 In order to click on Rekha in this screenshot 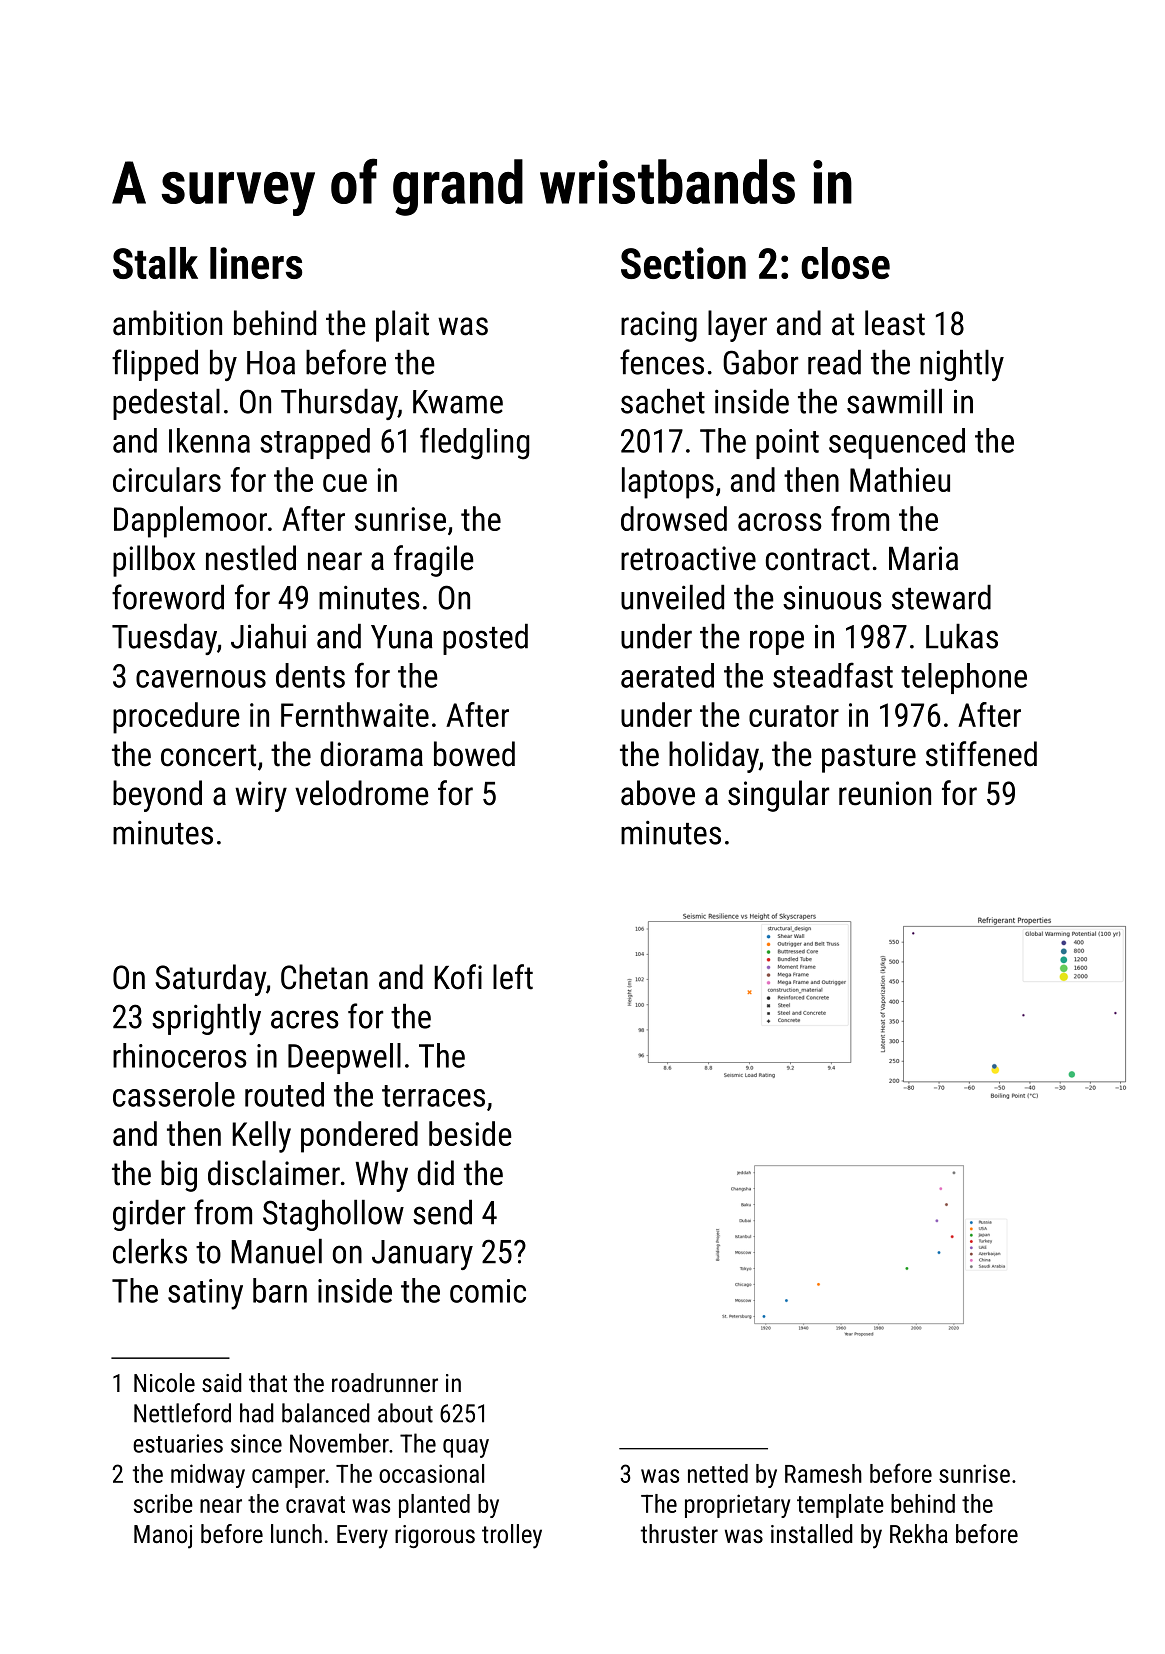, I will do `click(919, 1533)`.
